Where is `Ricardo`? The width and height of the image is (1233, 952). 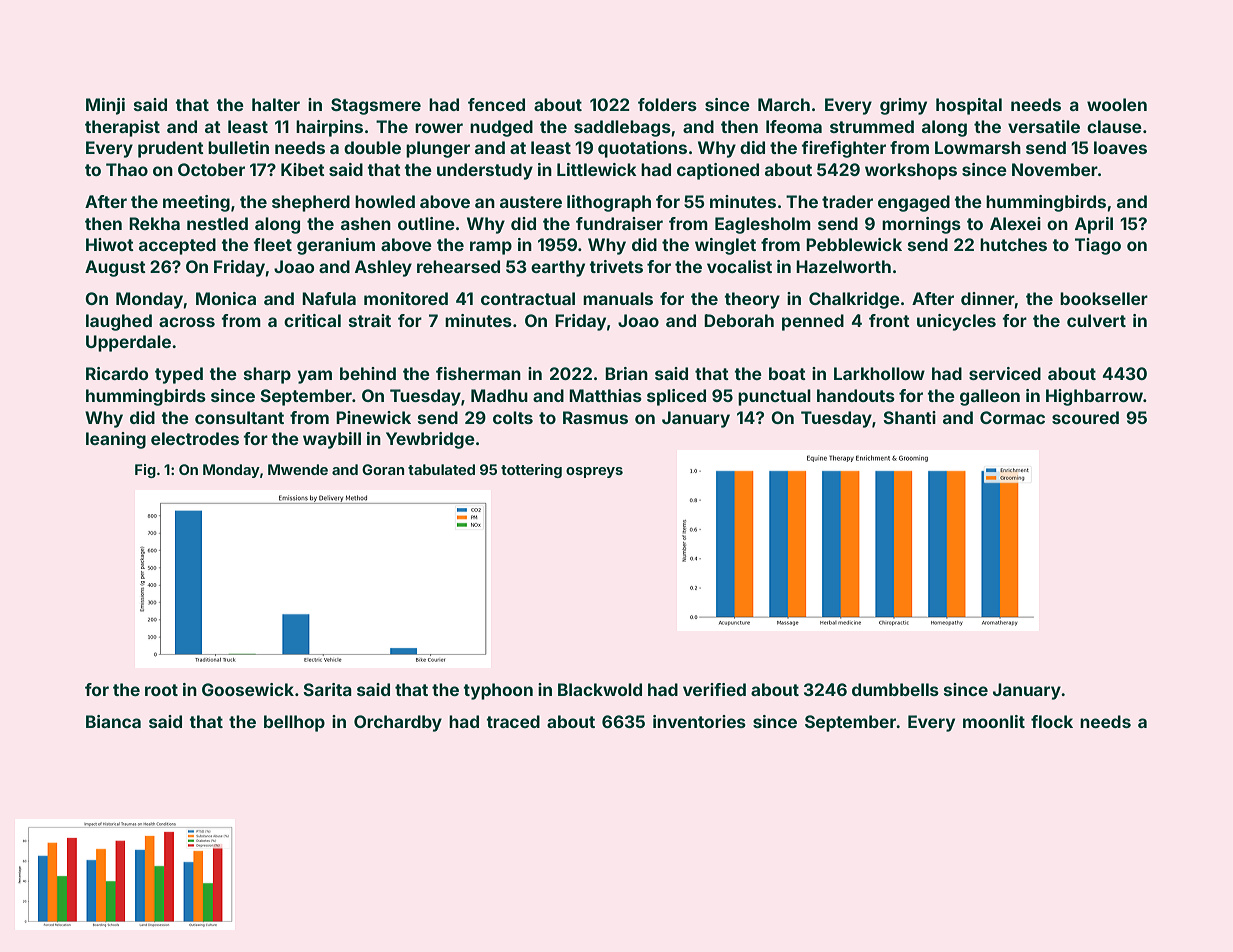 Ricardo is located at coordinates (117, 373).
